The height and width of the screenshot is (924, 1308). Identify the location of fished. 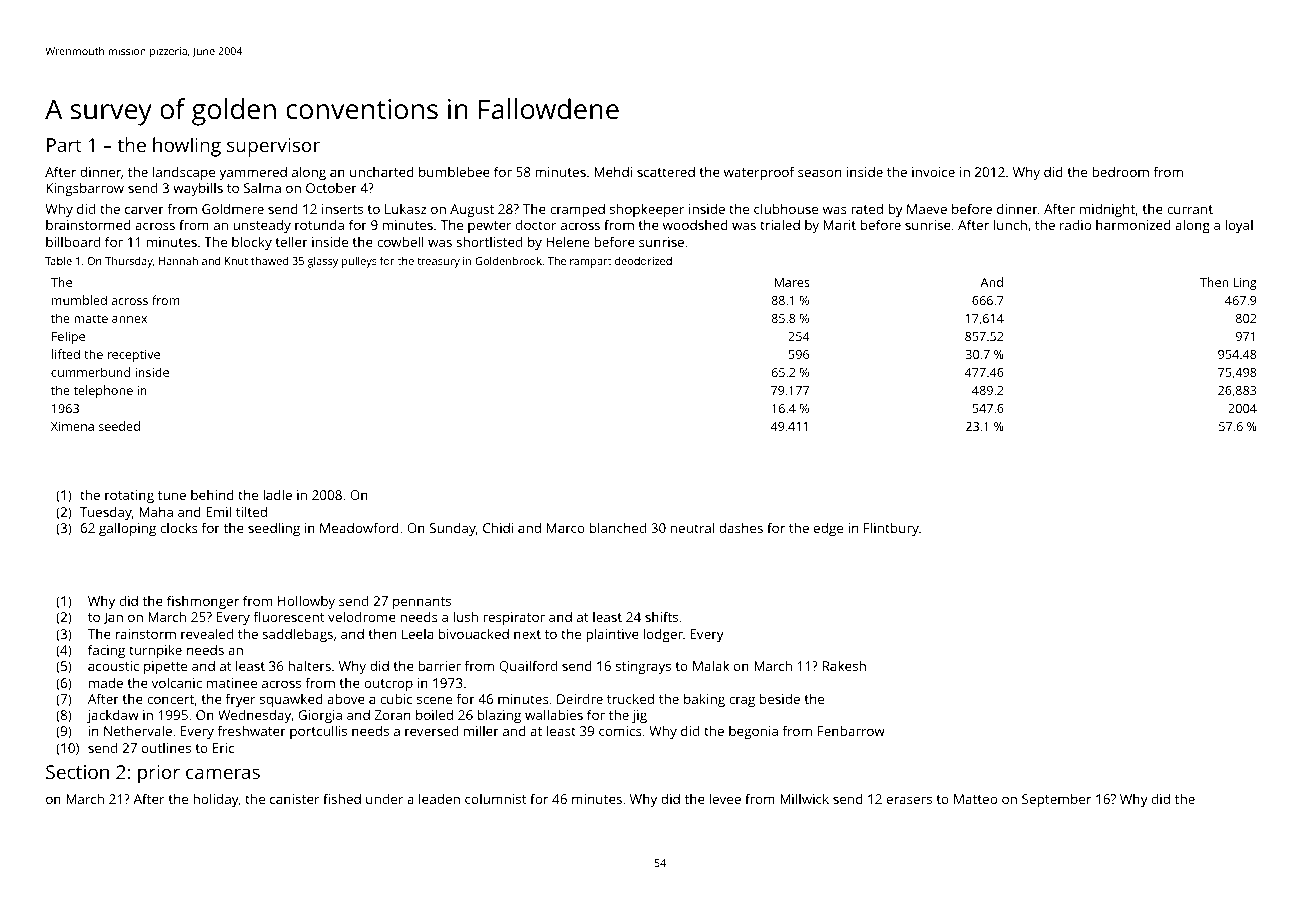
(342, 798).
